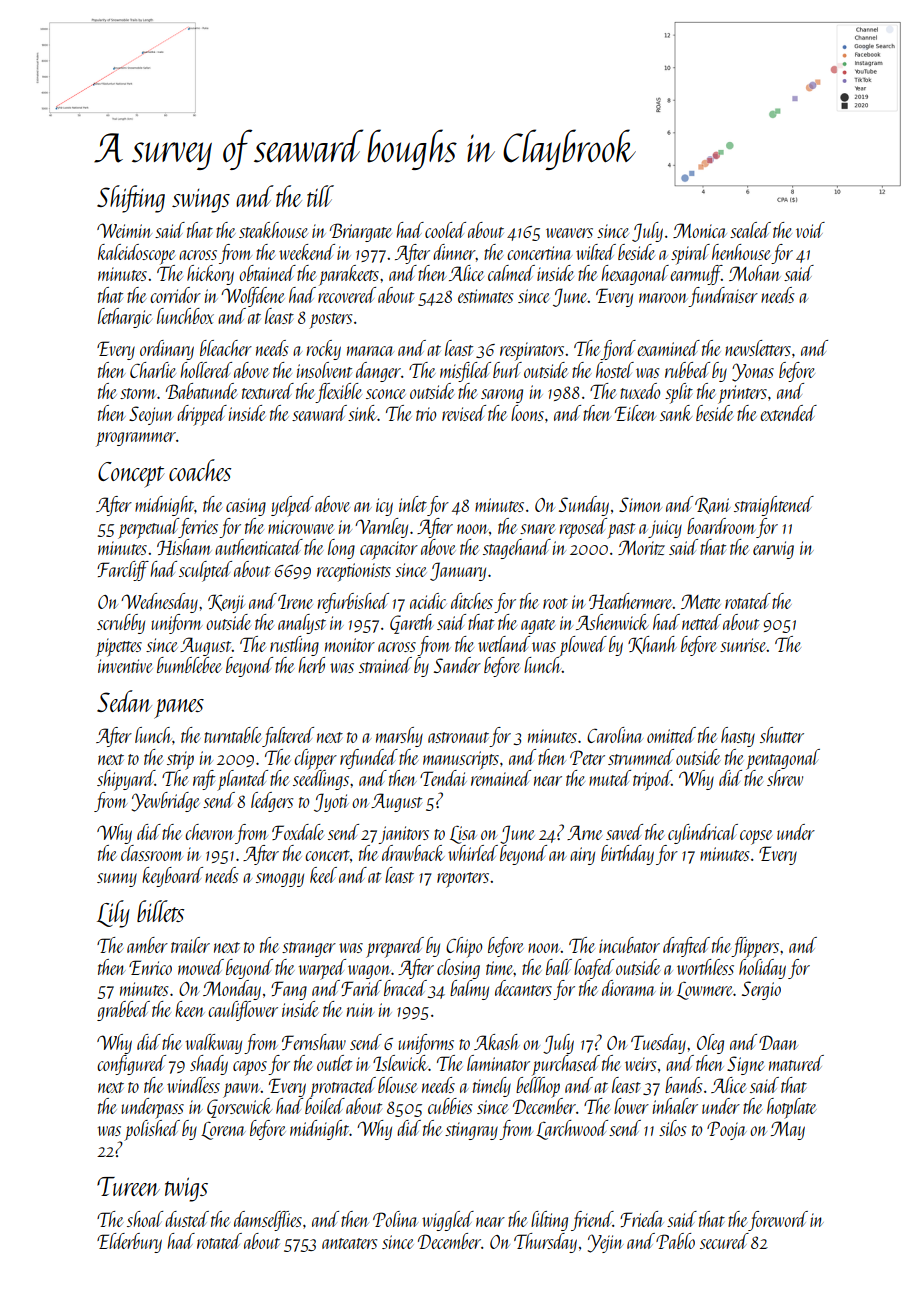 The image size is (924, 1314). I want to click on Polina, so click(395, 1219).
